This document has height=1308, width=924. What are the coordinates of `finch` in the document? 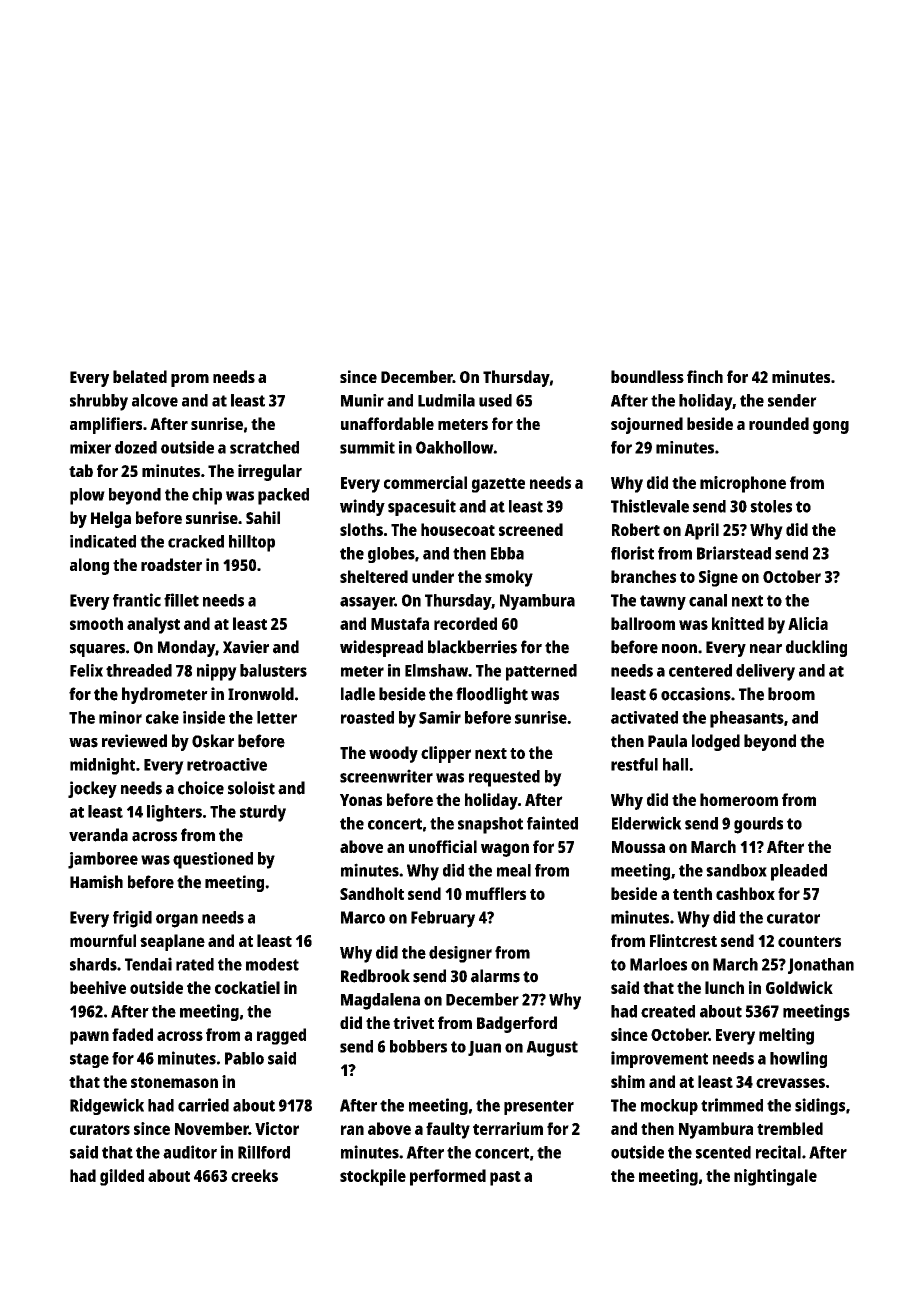 It's located at (705, 376).
